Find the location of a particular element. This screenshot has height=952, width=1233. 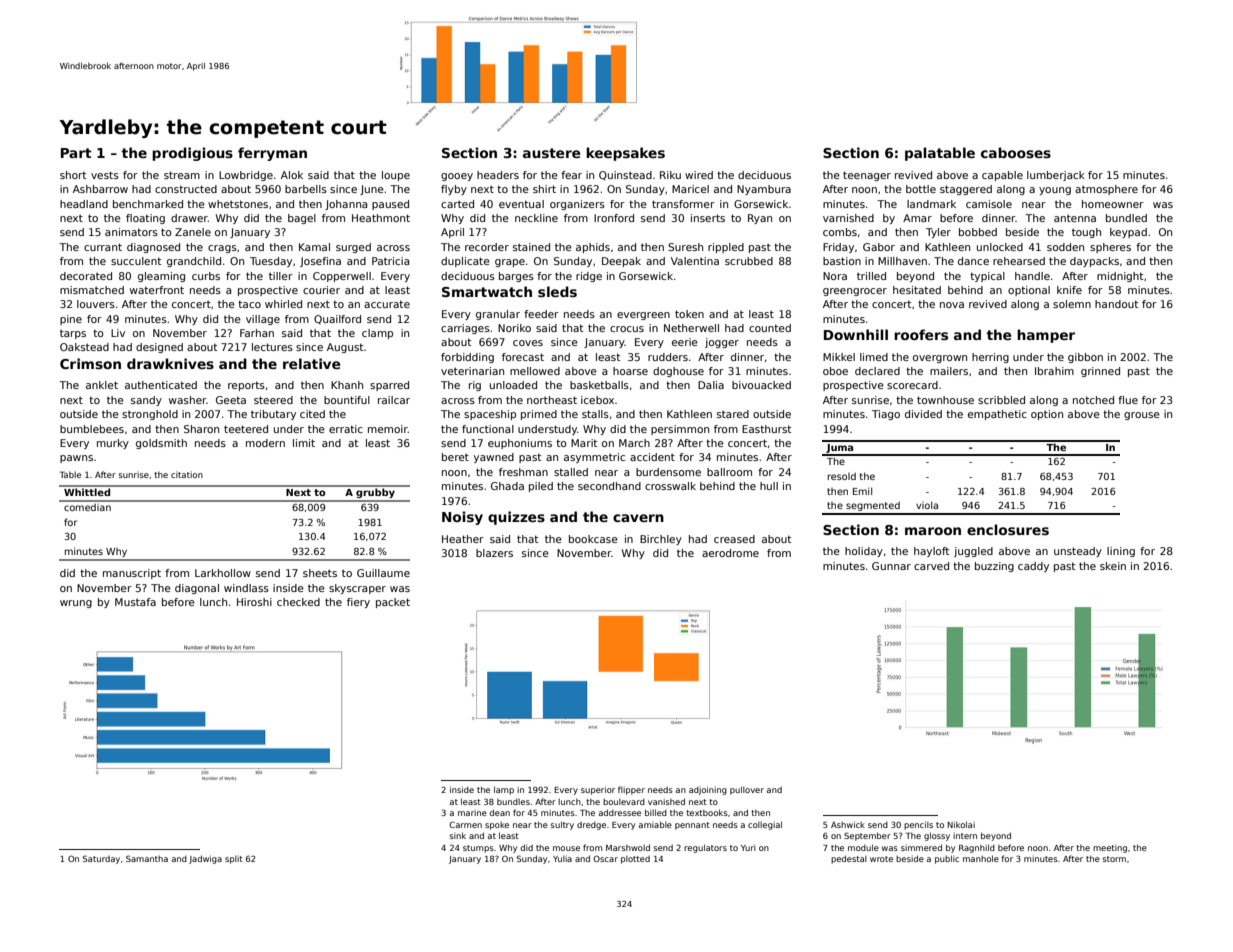

packet is located at coordinates (393, 603).
